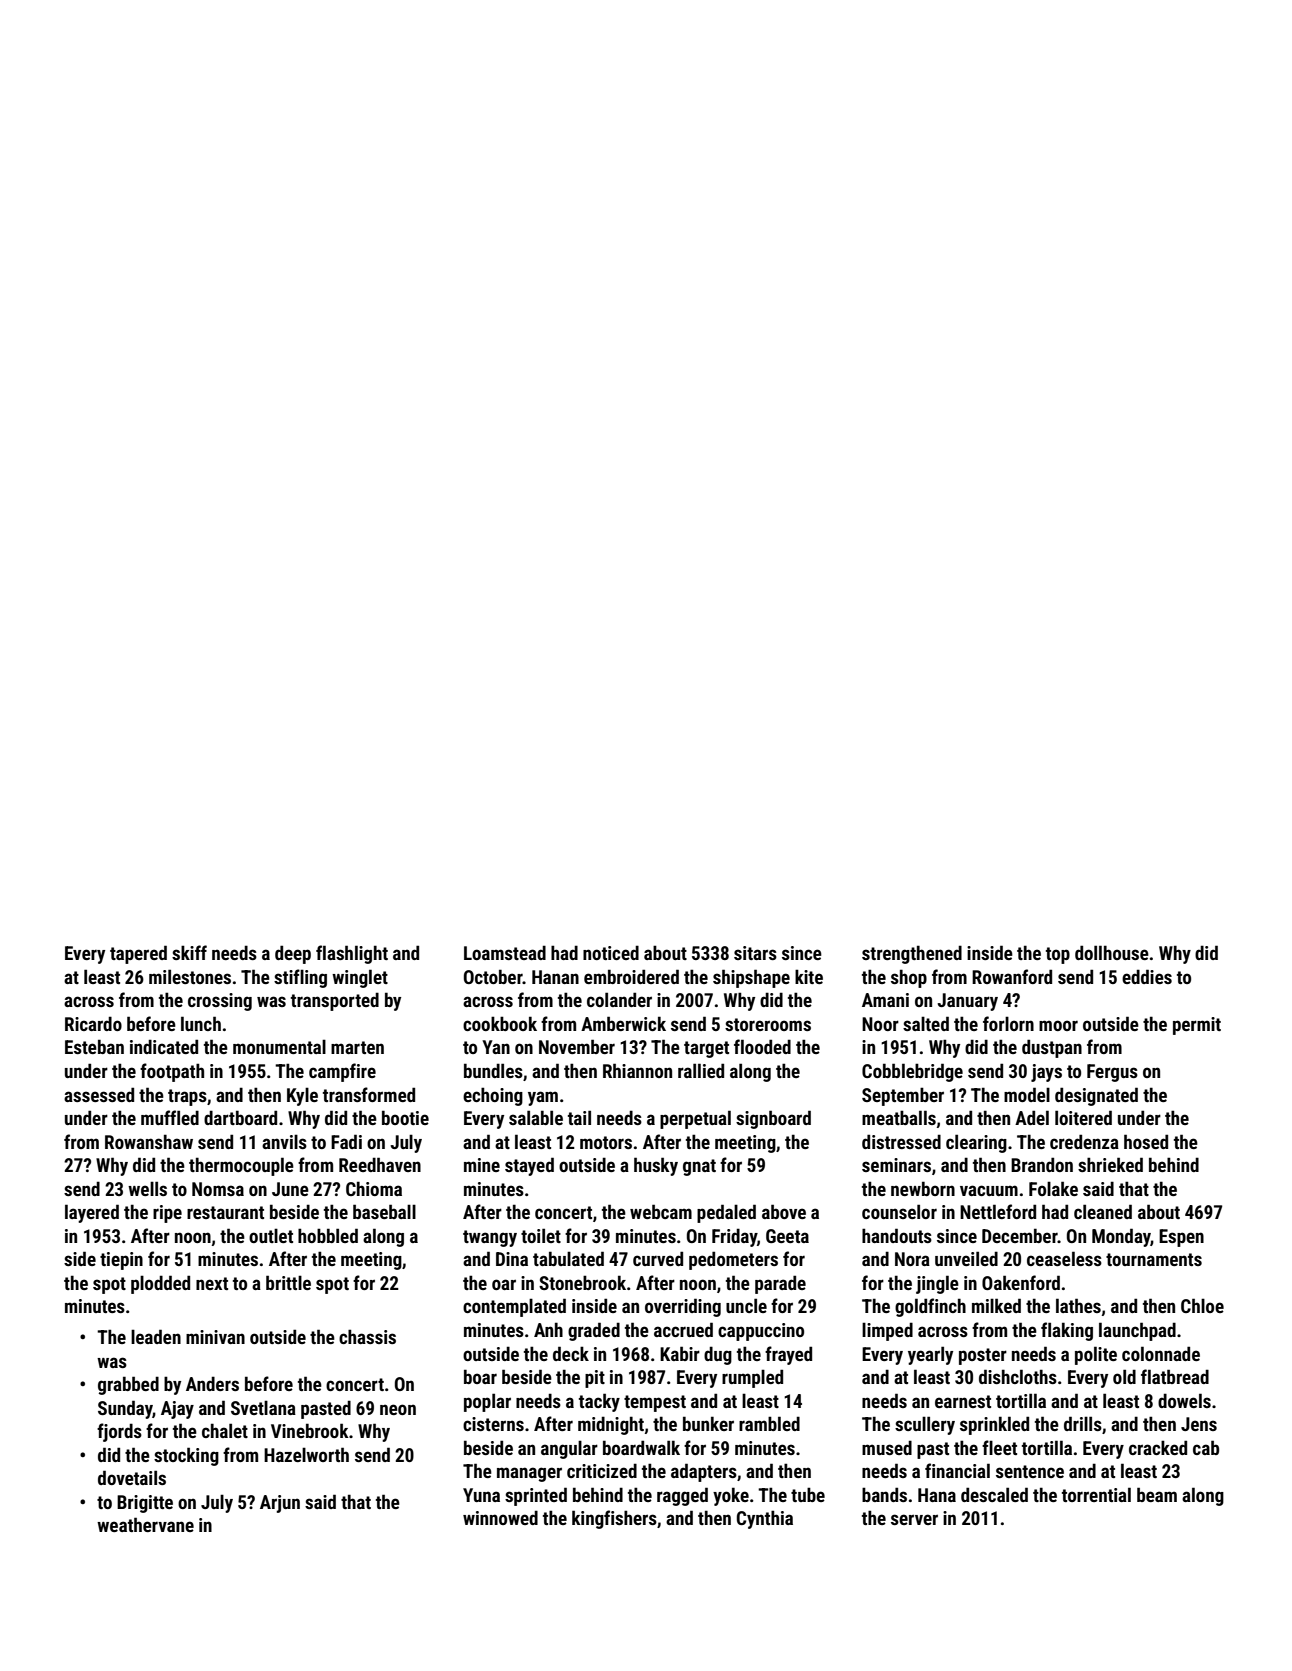 This screenshot has height=1671, width=1292. Describe the element at coordinates (682, 1496) in the screenshot. I see `ragged` at that location.
